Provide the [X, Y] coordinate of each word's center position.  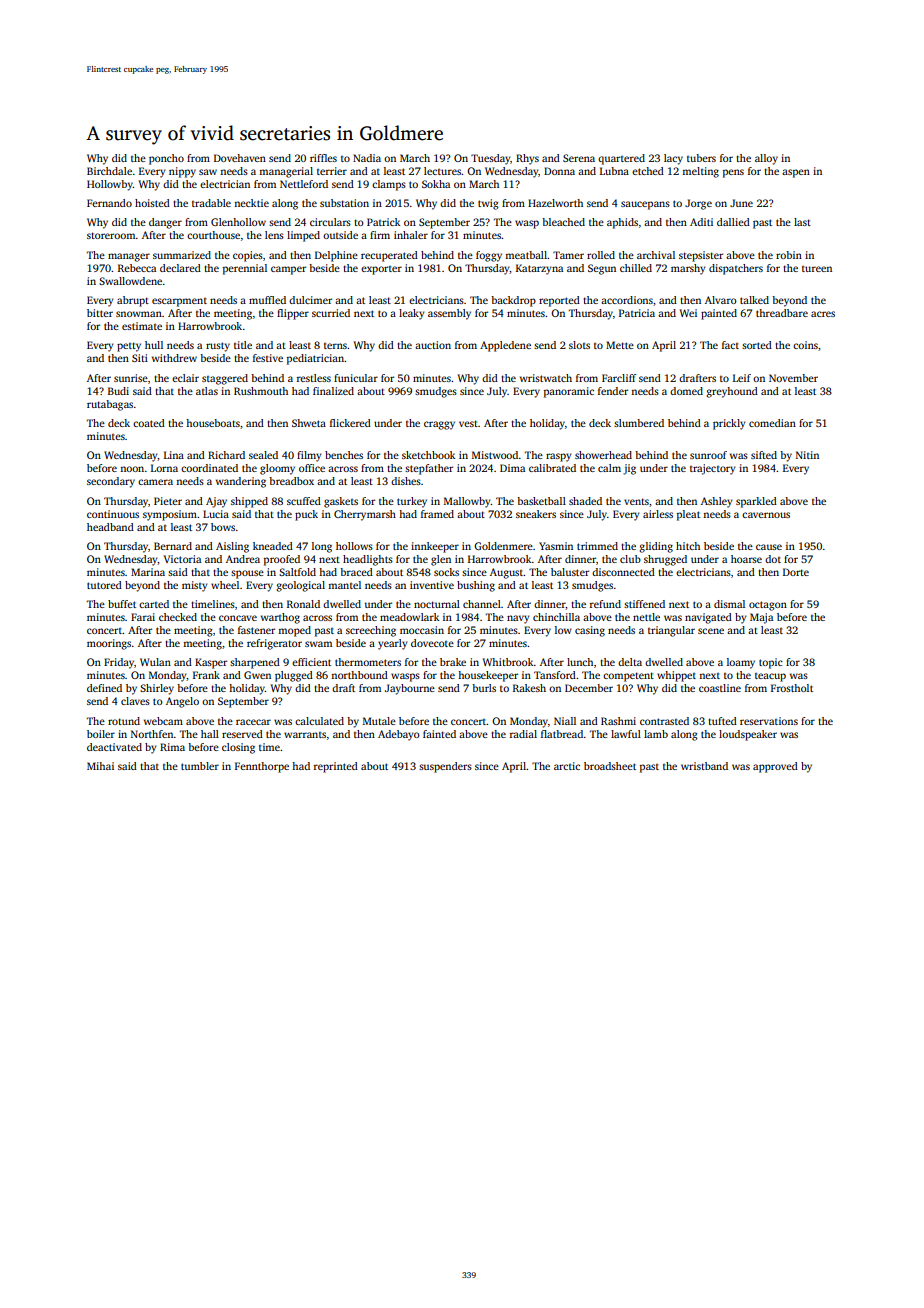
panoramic [569, 392]
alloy [766, 159]
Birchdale [109, 171]
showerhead [603, 455]
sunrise [131, 378]
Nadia [367, 158]
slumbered [639, 423]
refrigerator [274, 644]
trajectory [713, 469]
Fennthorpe [262, 767]
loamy [741, 663]
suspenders [445, 767]
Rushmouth [261, 391]
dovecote [432, 643]
